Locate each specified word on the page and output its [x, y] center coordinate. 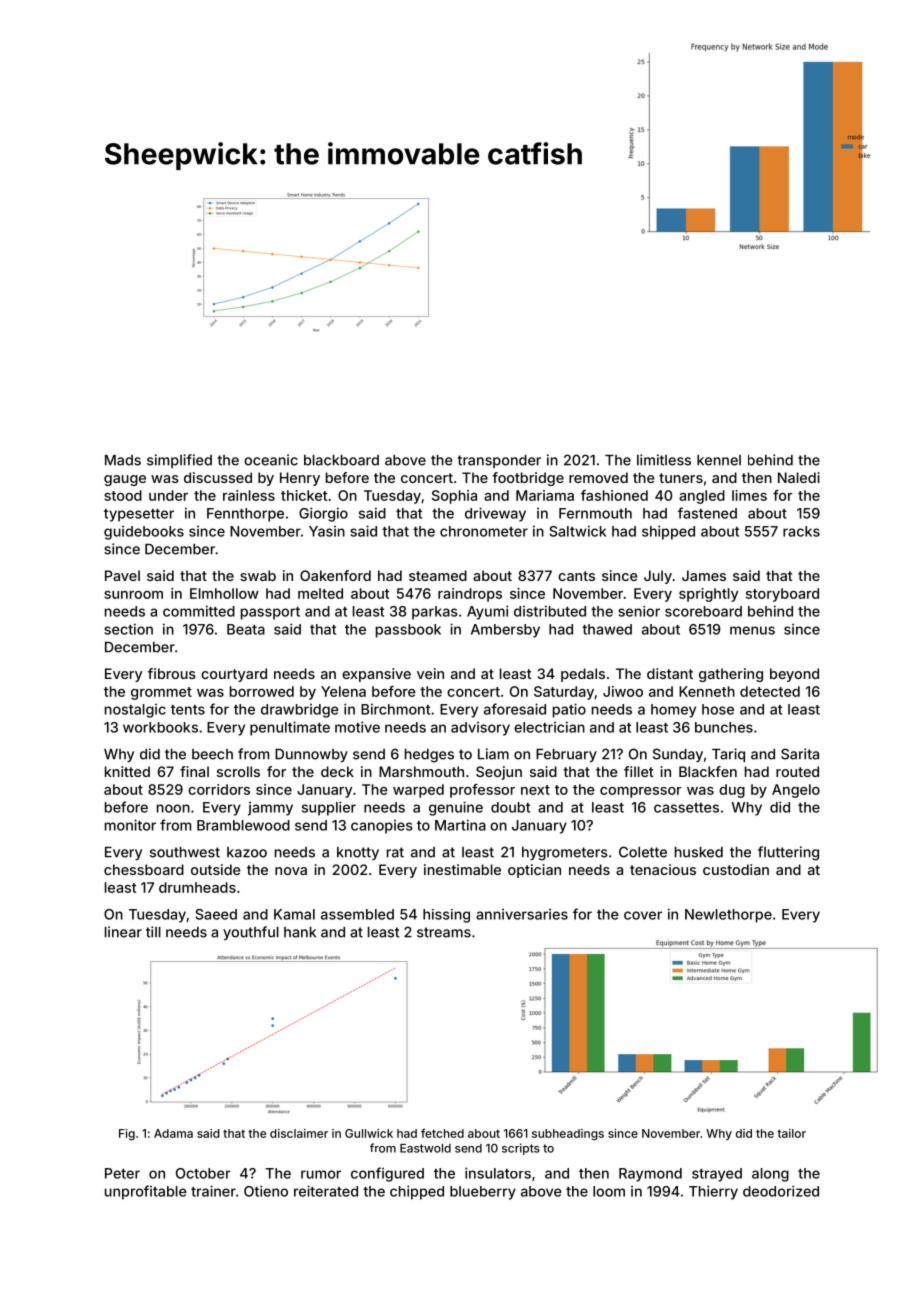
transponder [499, 461]
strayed [717, 1175]
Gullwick [369, 1133]
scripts [521, 1149]
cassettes [686, 808]
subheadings [568, 1135]
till [153, 932]
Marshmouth [421, 771]
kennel [719, 460]
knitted [127, 771]
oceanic [271, 460]
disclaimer [299, 1133]
